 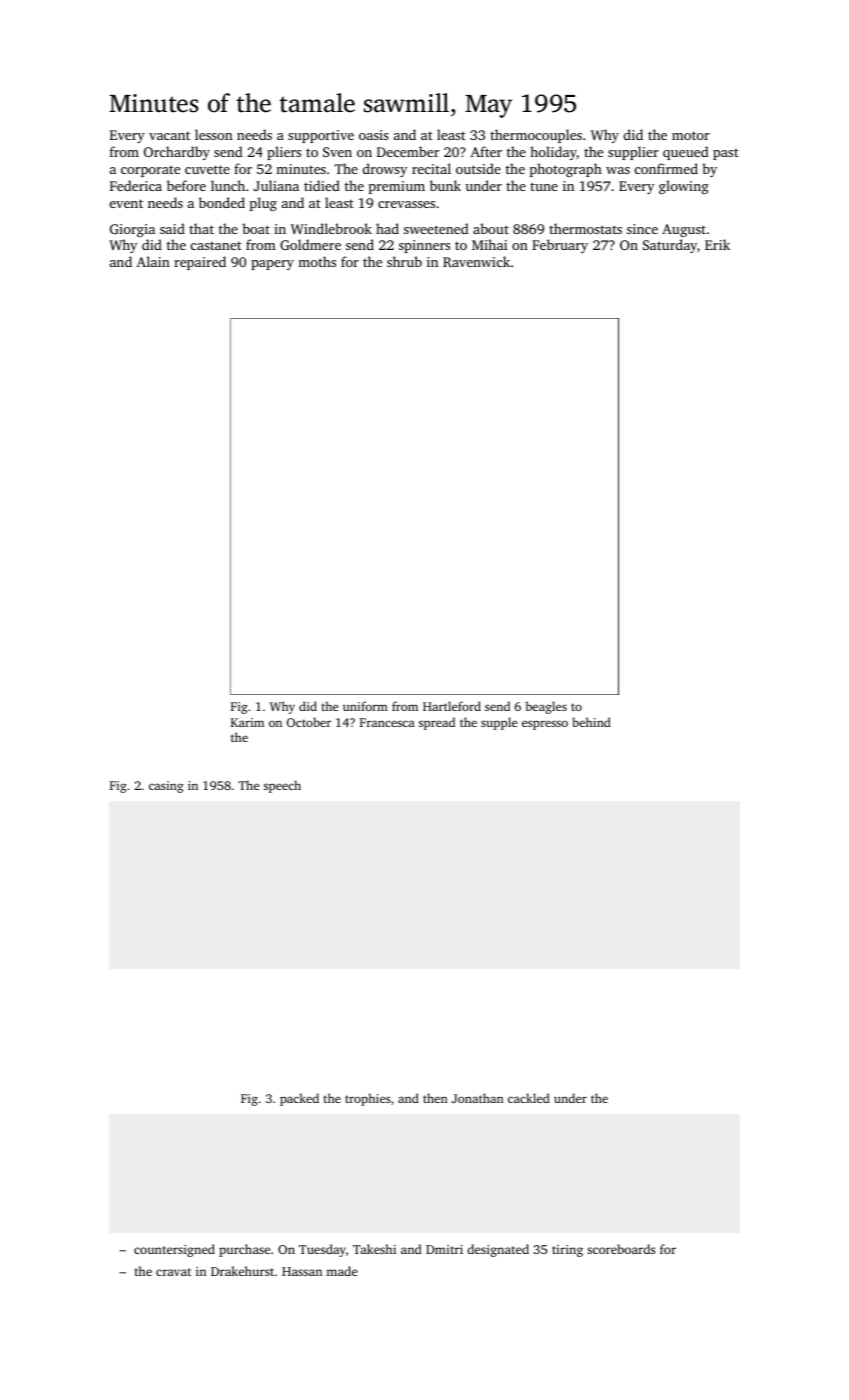 What do you see at coordinates (200, 263) in the image?
I see `repaired` at bounding box center [200, 263].
